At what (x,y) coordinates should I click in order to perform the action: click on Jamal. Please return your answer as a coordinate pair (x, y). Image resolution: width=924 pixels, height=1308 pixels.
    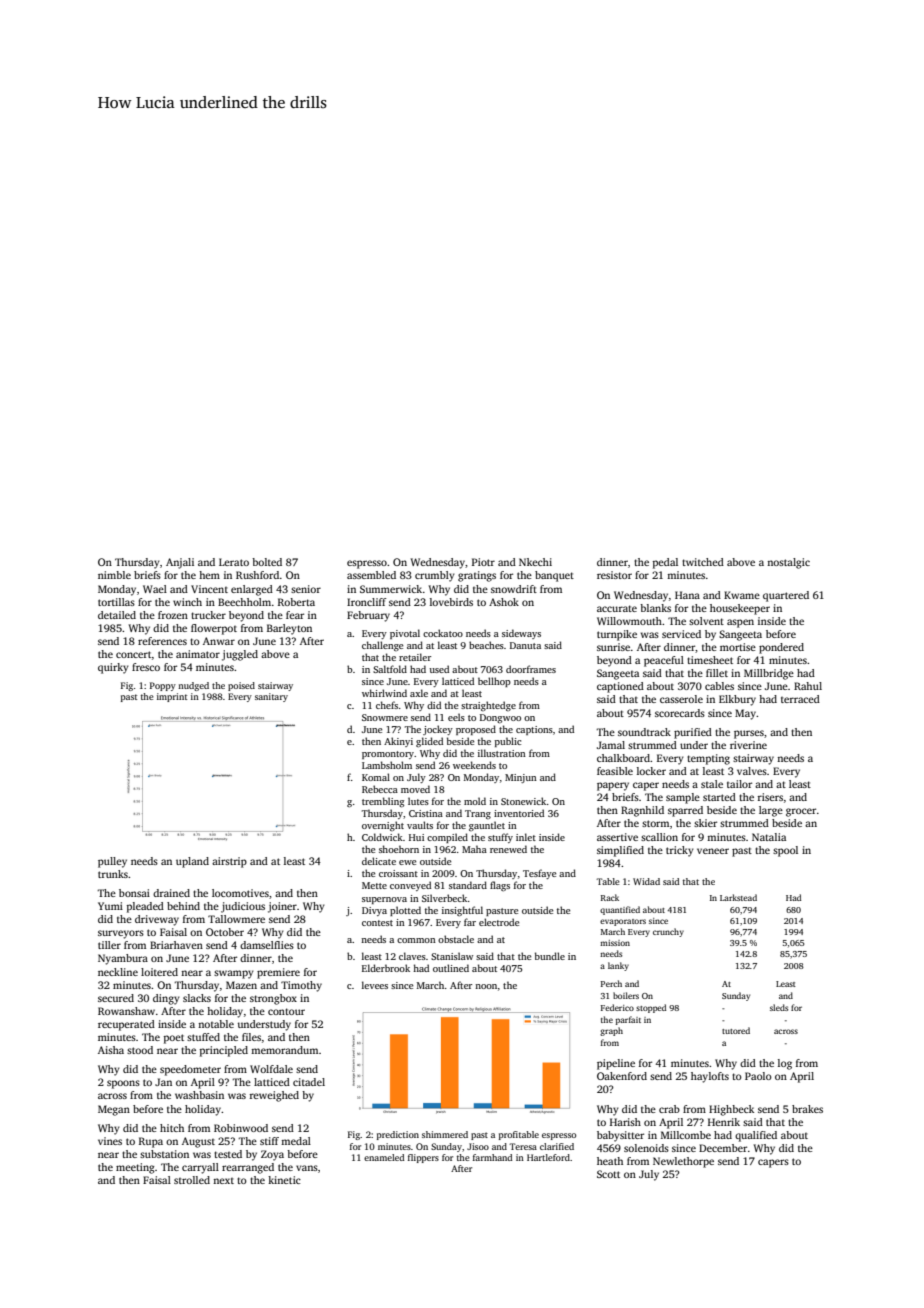
    Looking at the image, I should click on (611, 745).
